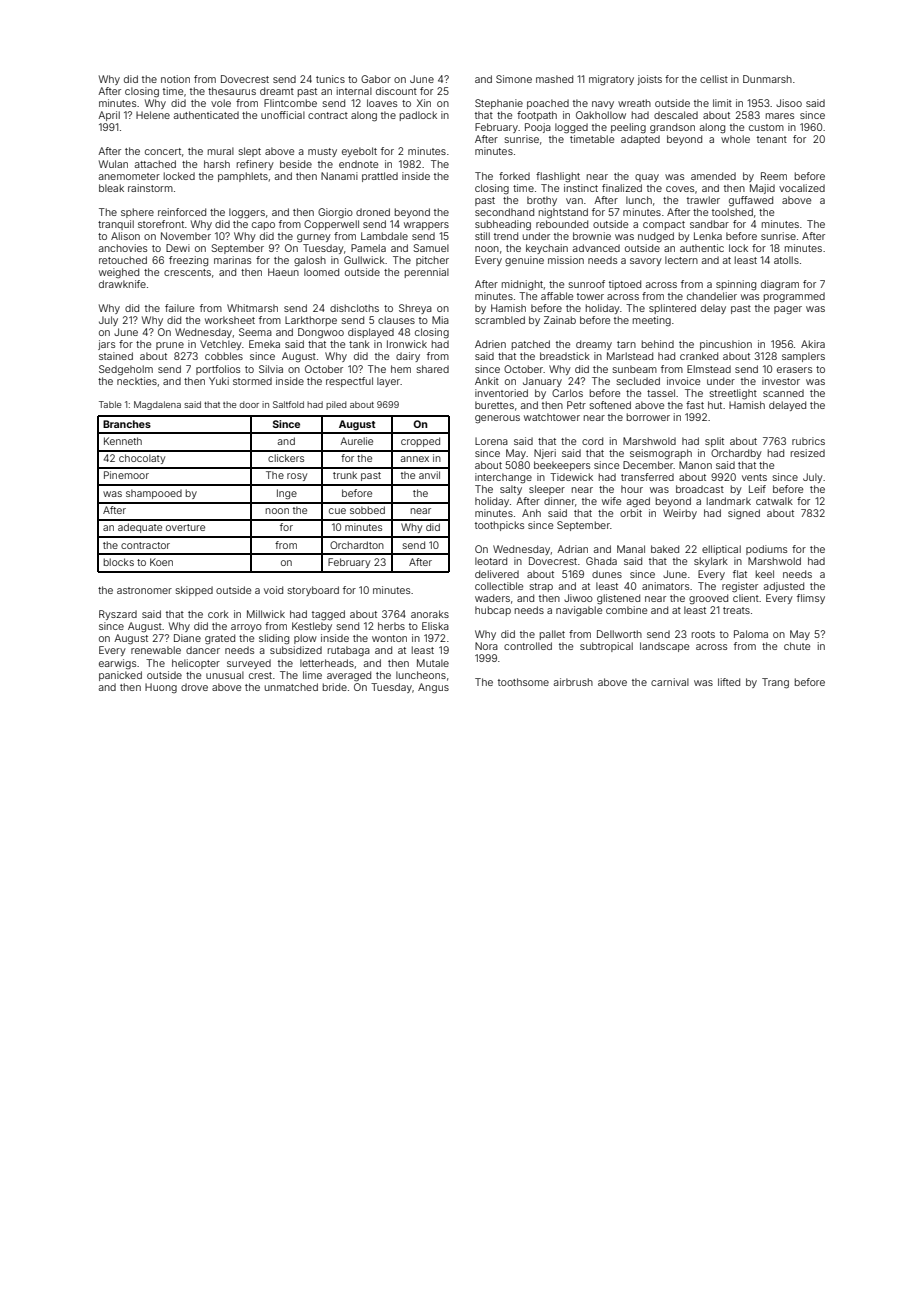  Describe the element at coordinates (774, 501) in the screenshot. I see `catwalk` at that location.
